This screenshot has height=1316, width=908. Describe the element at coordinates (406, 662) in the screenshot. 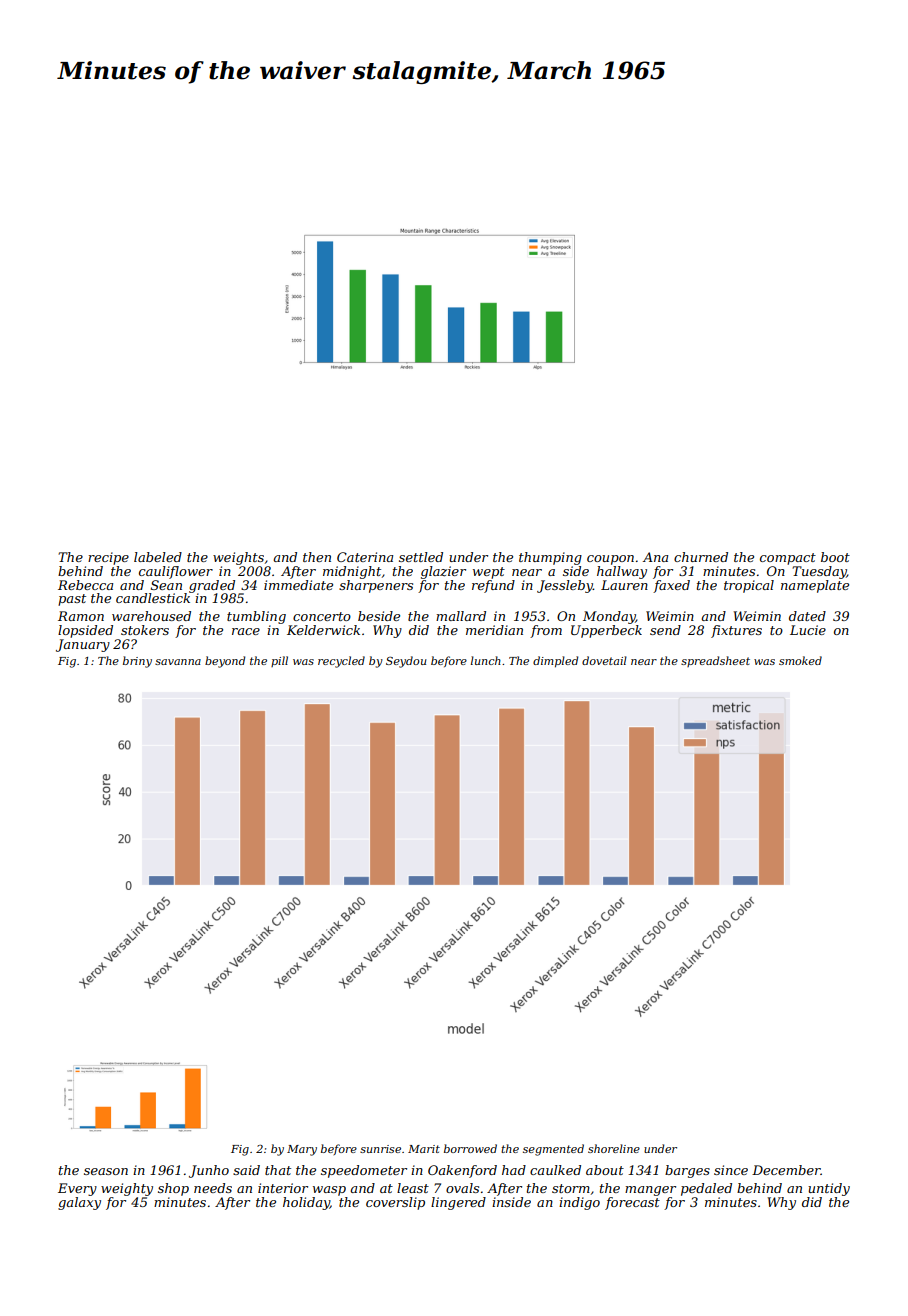

I see `Seydou` at that location.
